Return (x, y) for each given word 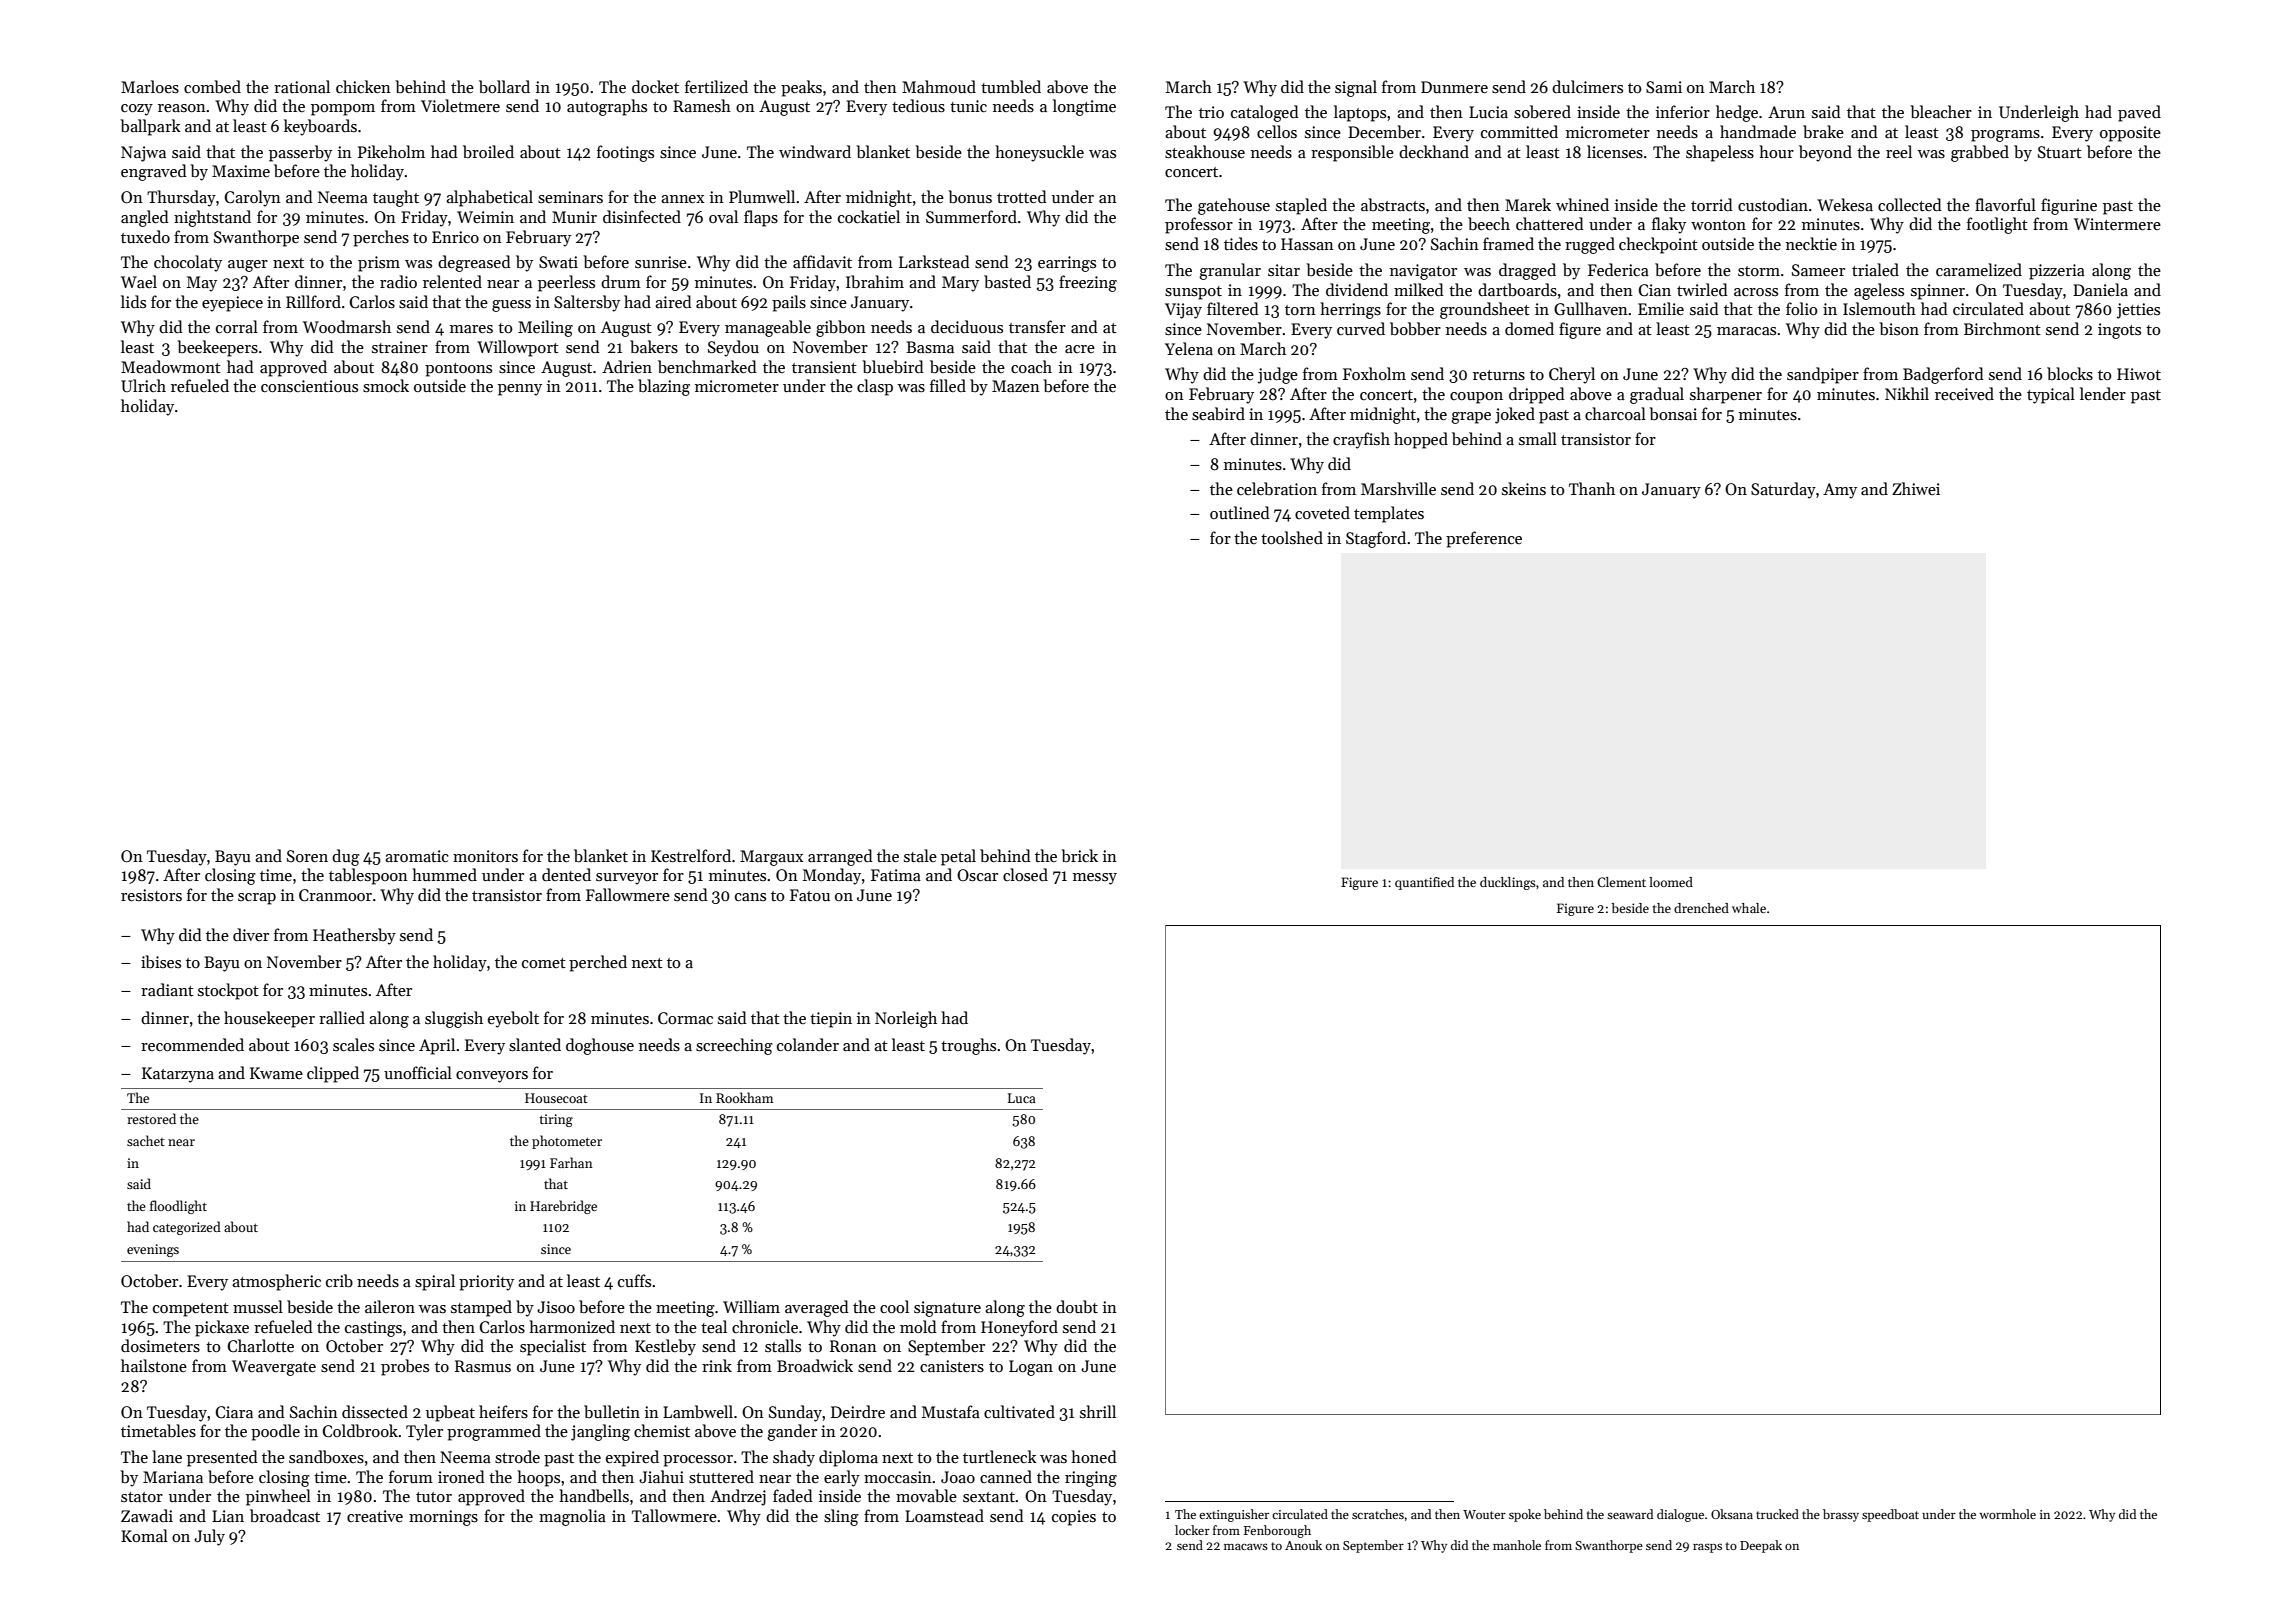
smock (386, 386)
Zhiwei (1916, 488)
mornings (443, 1518)
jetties (2138, 311)
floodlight (178, 1207)
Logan (1031, 1368)
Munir (574, 217)
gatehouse (1234, 206)
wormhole (2007, 1514)
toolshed (1292, 537)
